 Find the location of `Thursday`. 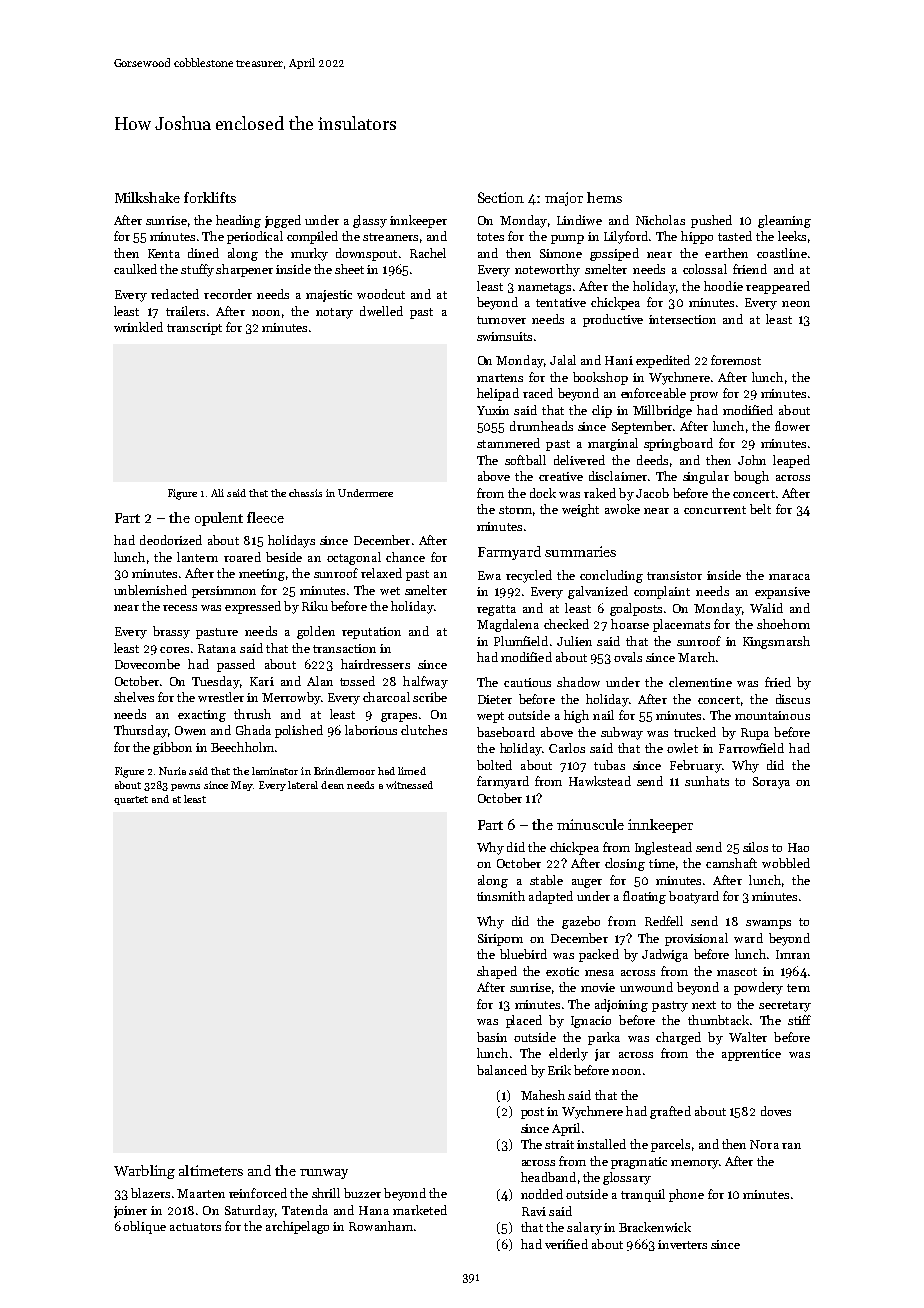

Thursday is located at coordinates (141, 731).
